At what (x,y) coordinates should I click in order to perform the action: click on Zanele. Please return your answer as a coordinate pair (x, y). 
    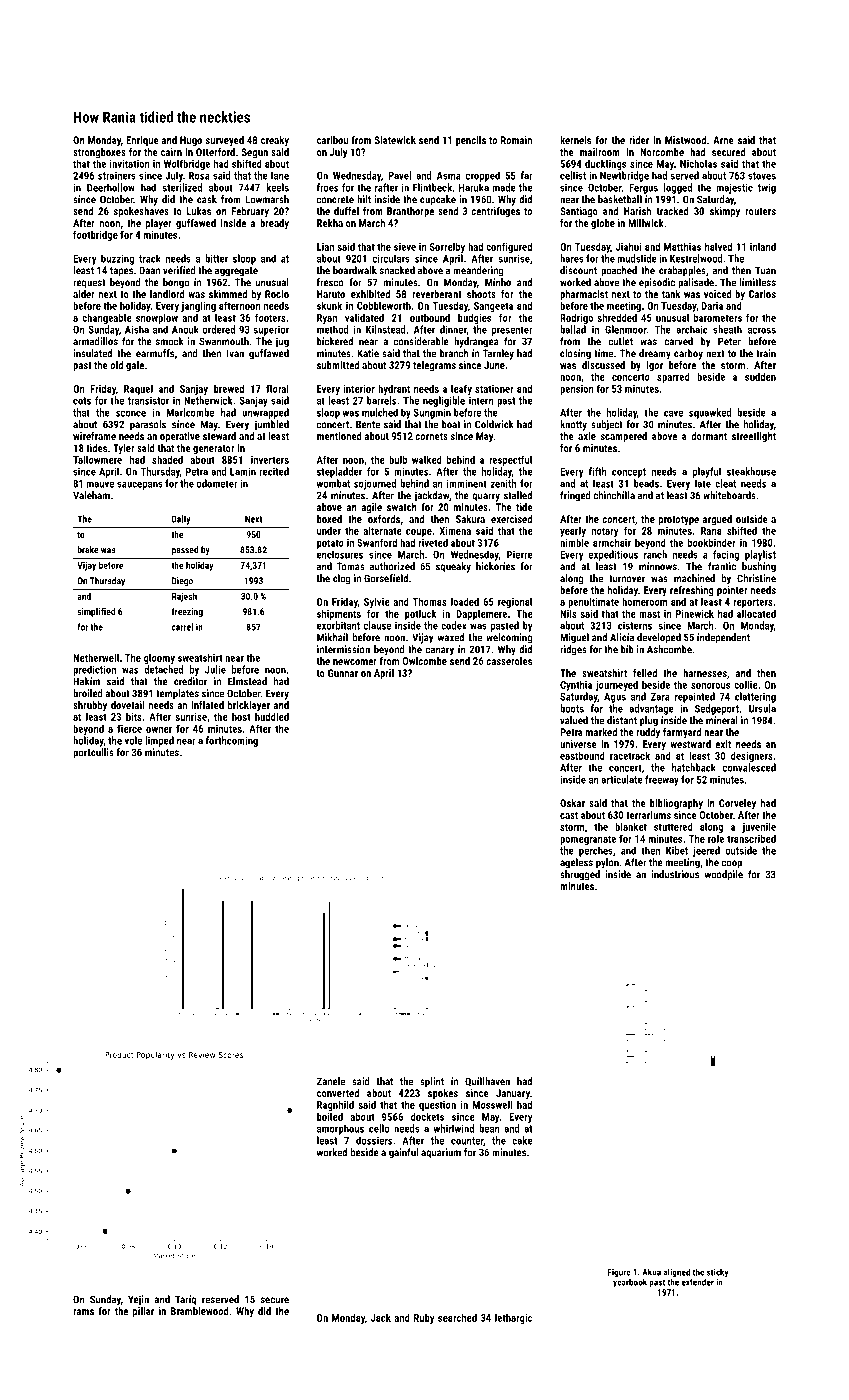
    Looking at the image, I should click on (331, 1081).
